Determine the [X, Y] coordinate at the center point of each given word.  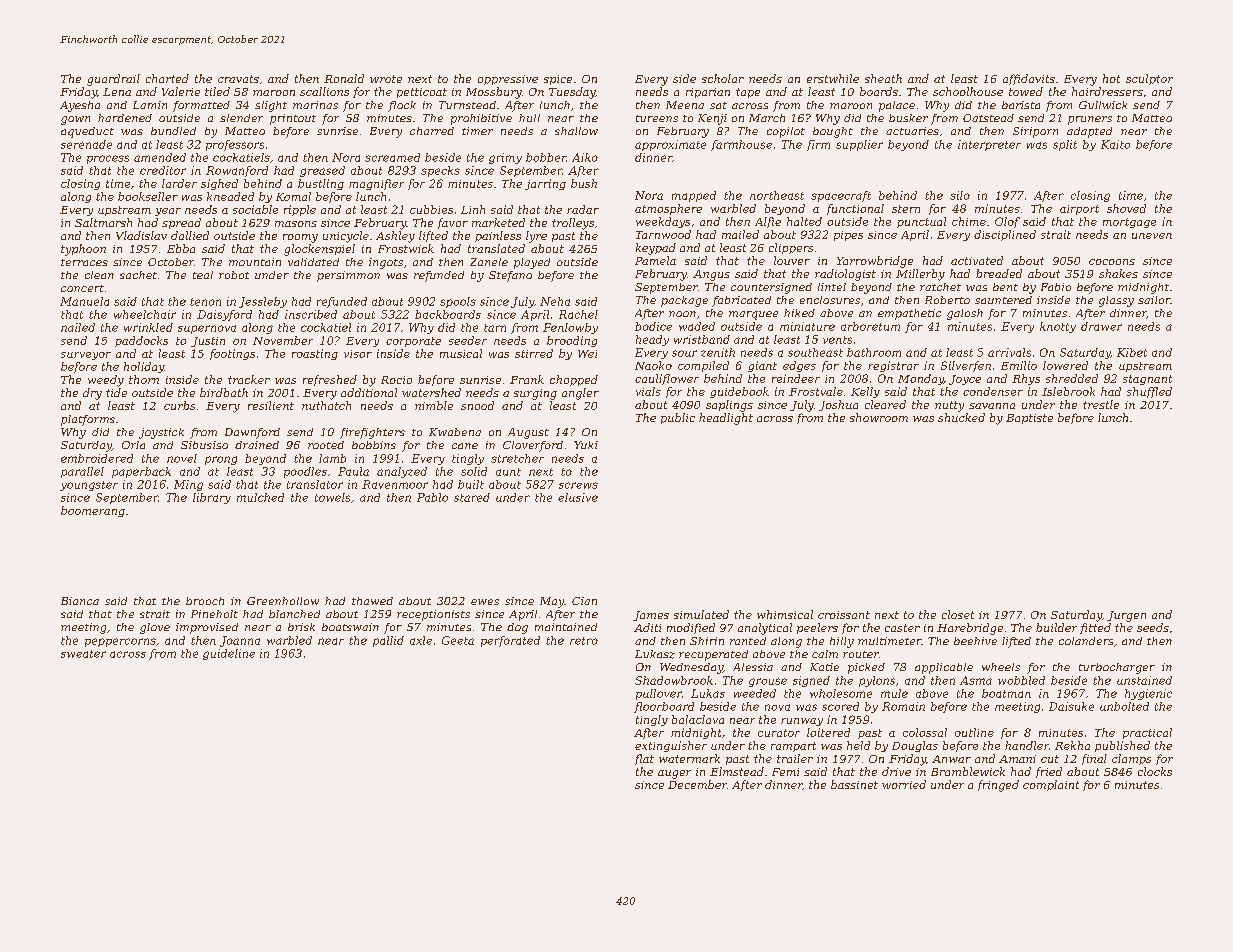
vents [837, 340]
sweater [83, 654]
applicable [944, 668]
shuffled [1149, 392]
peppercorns [120, 642]
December [697, 784]
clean [99, 275]
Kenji [712, 119]
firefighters [372, 433]
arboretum [870, 326]
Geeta [458, 640]
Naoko [653, 365]
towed [1026, 91]
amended [160, 157]
